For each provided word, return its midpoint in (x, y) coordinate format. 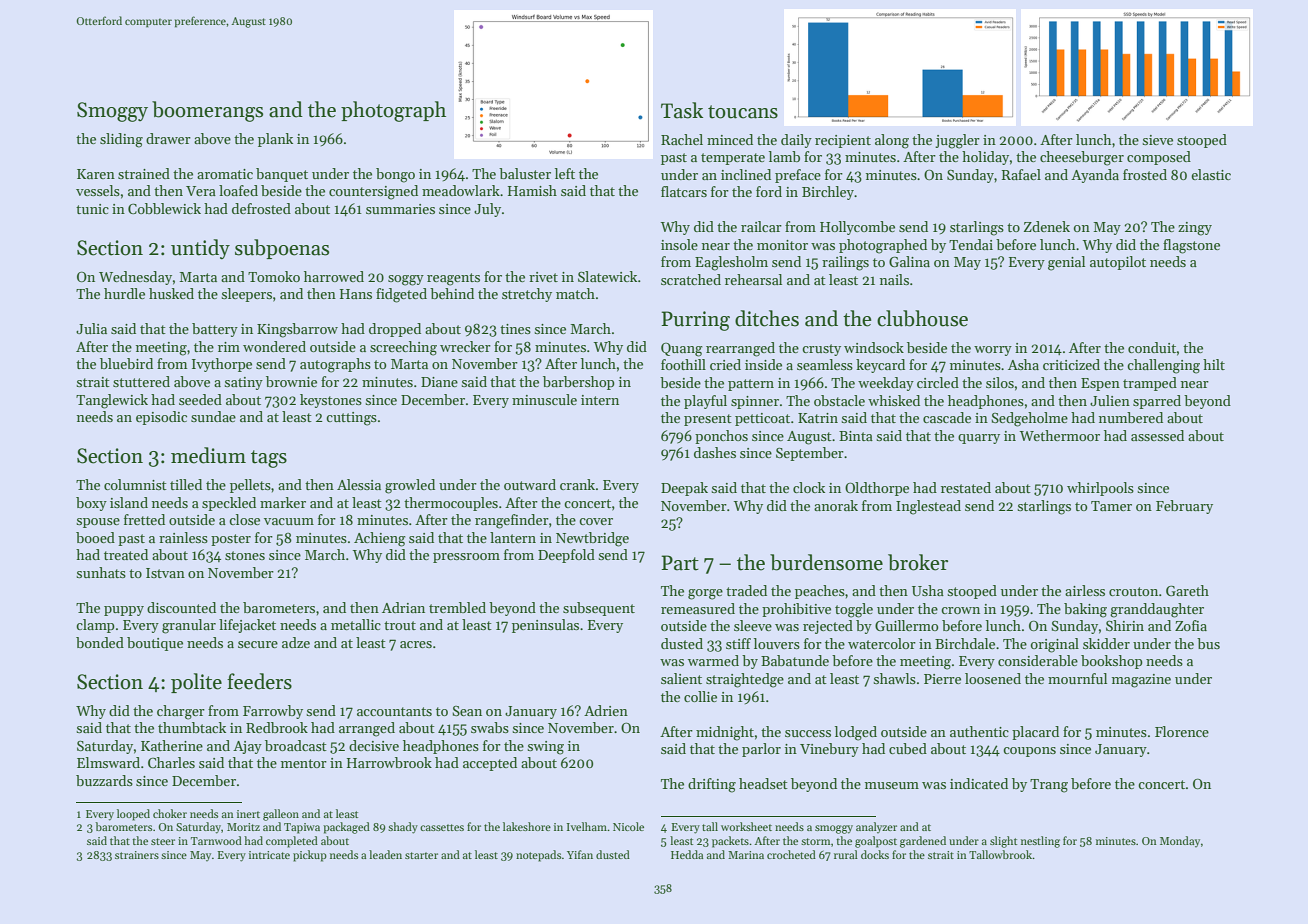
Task (682, 110)
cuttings (351, 419)
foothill (683, 364)
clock (809, 487)
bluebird (126, 363)
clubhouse (922, 318)
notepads (538, 856)
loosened (993, 678)
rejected (828, 627)
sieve (1157, 140)
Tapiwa (302, 828)
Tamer (1111, 506)
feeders (259, 681)
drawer (168, 138)
